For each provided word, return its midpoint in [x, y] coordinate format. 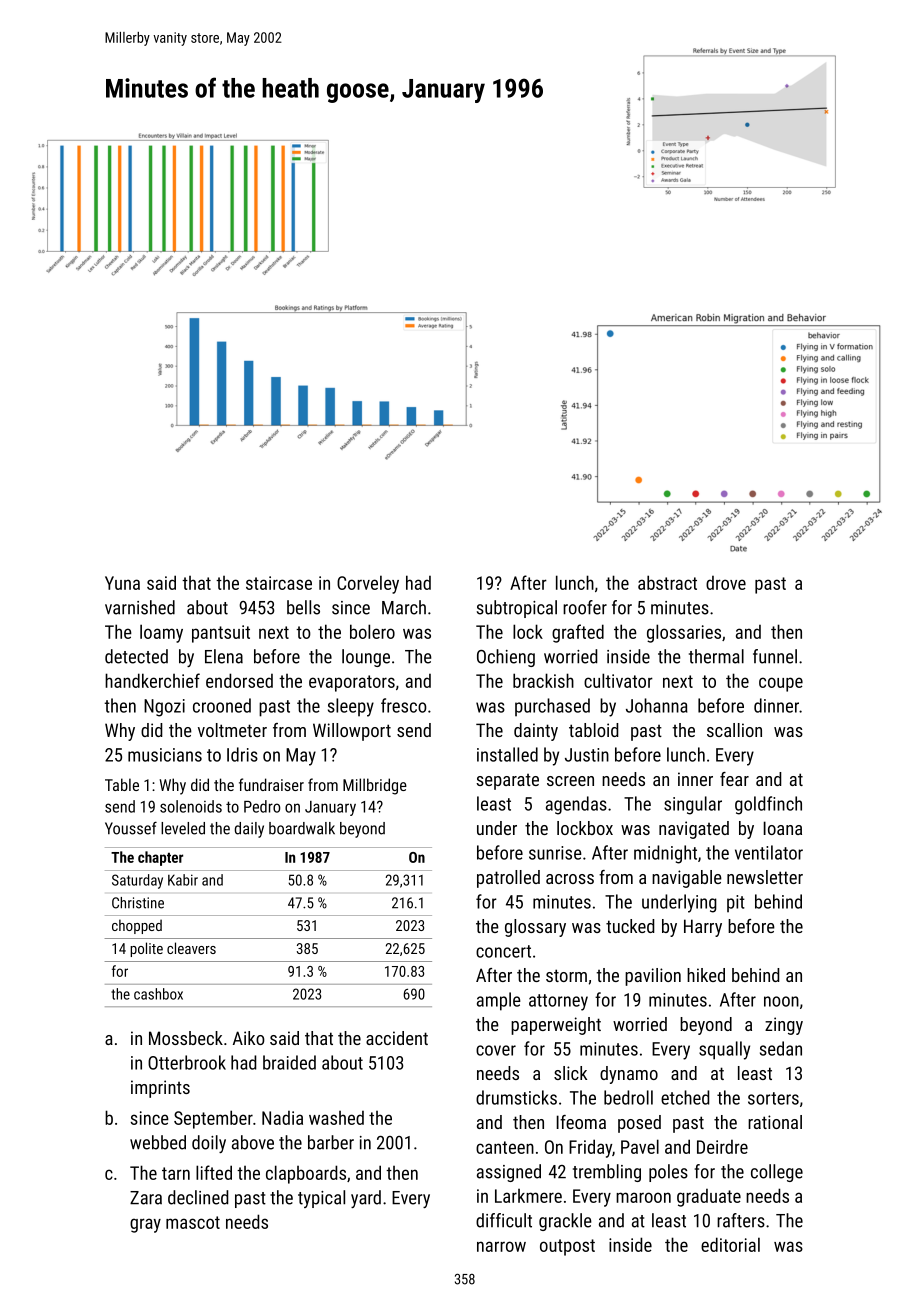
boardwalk [302, 828]
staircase [279, 583]
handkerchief [152, 680]
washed [336, 1118]
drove [726, 583]
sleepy [351, 707]
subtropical [517, 609]
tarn [176, 1173]
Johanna [657, 705]
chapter [160, 858]
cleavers [191, 948]
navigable [687, 879]
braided [289, 1062]
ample [499, 1001]
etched [685, 1097]
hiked [706, 975]
